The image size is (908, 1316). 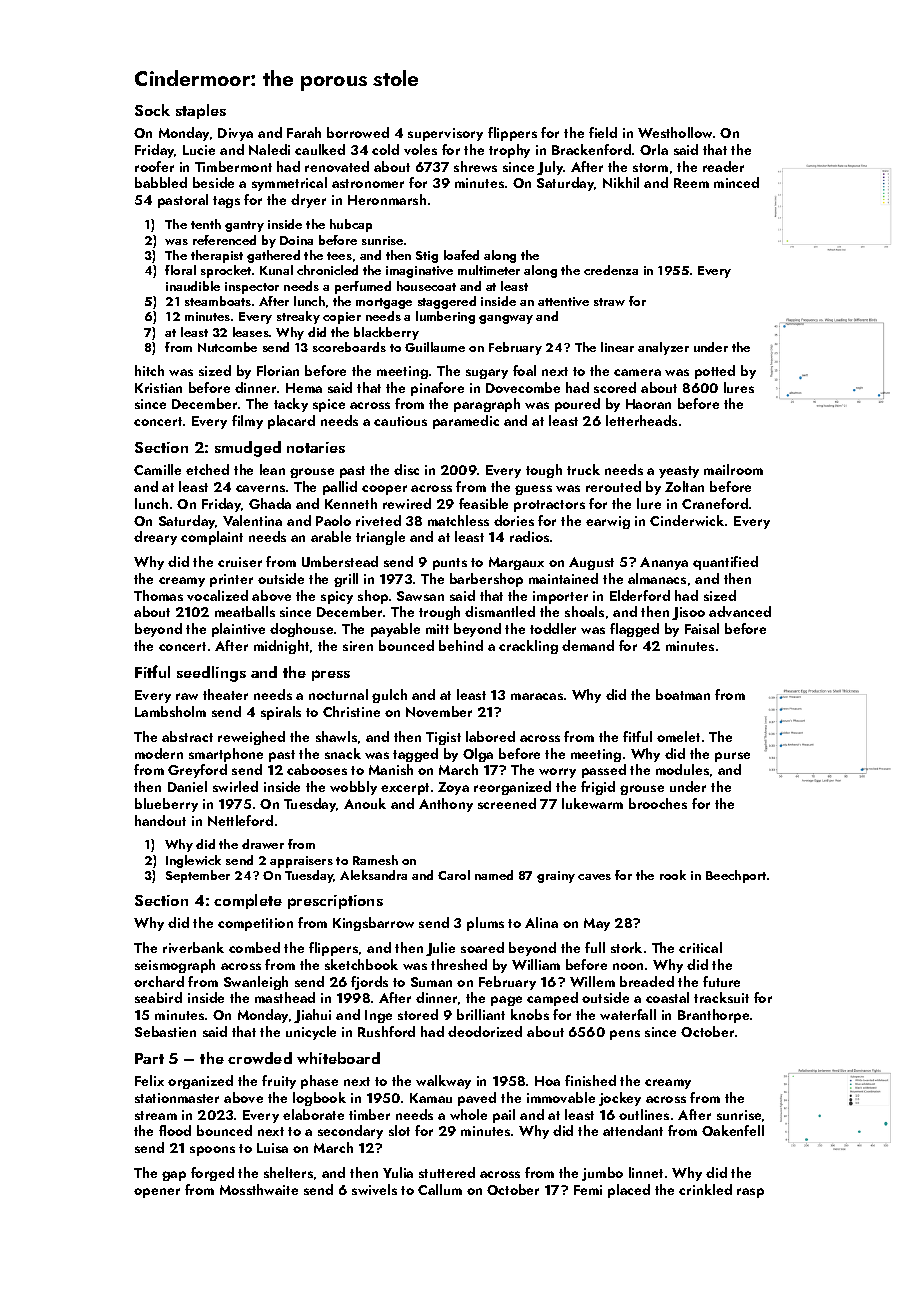 I want to click on critical, so click(x=700, y=947).
